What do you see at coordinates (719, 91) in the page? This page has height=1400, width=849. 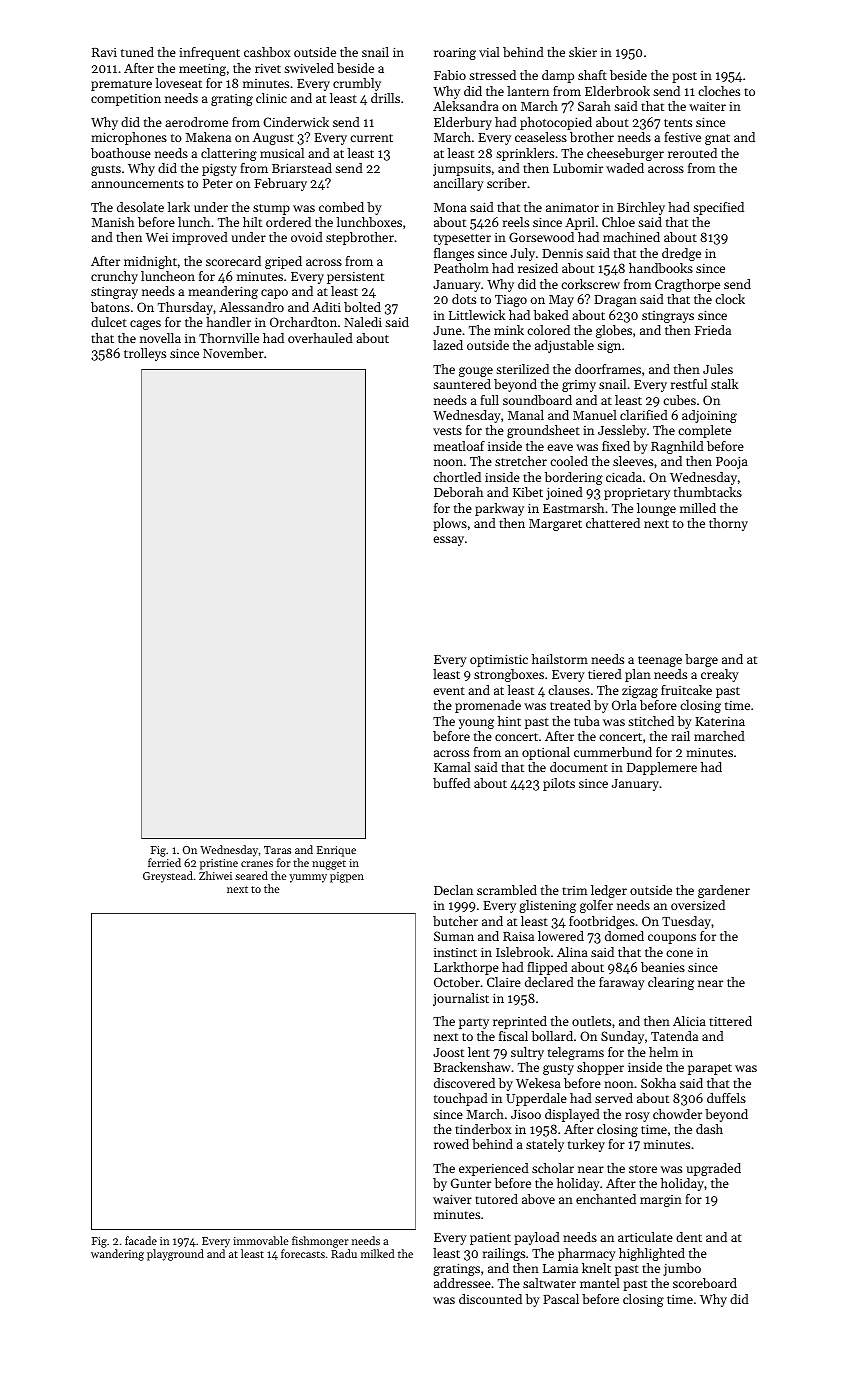 I see `cloches` at bounding box center [719, 91].
